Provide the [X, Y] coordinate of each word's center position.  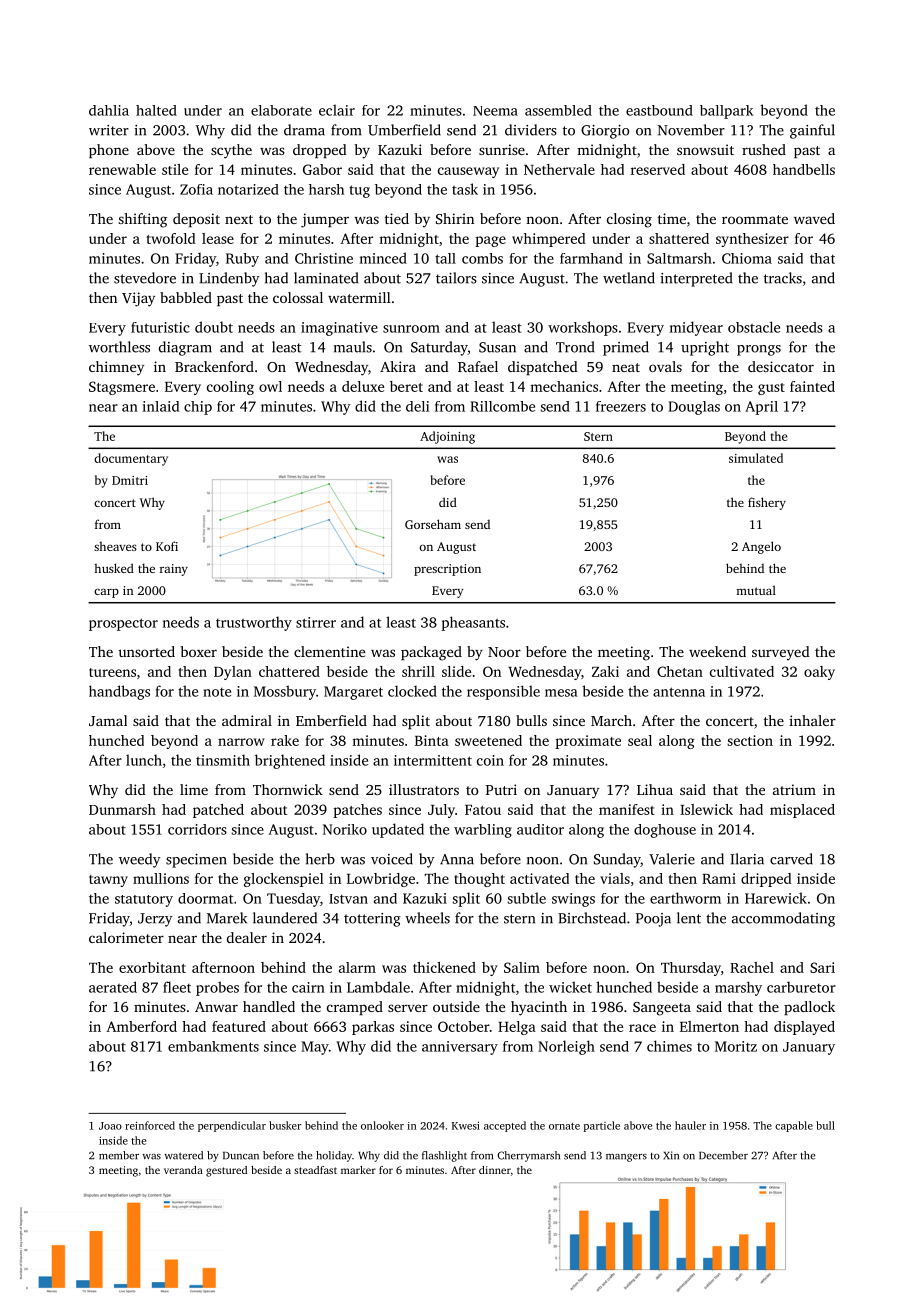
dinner [495, 1170]
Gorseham [433, 524]
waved [814, 218]
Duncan [241, 1156]
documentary [131, 459]
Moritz [736, 1046]
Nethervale [559, 169]
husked [114, 568]
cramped [355, 1008]
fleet [177, 987]
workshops [583, 328]
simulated [756, 458]
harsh [326, 189]
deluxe [363, 386]
